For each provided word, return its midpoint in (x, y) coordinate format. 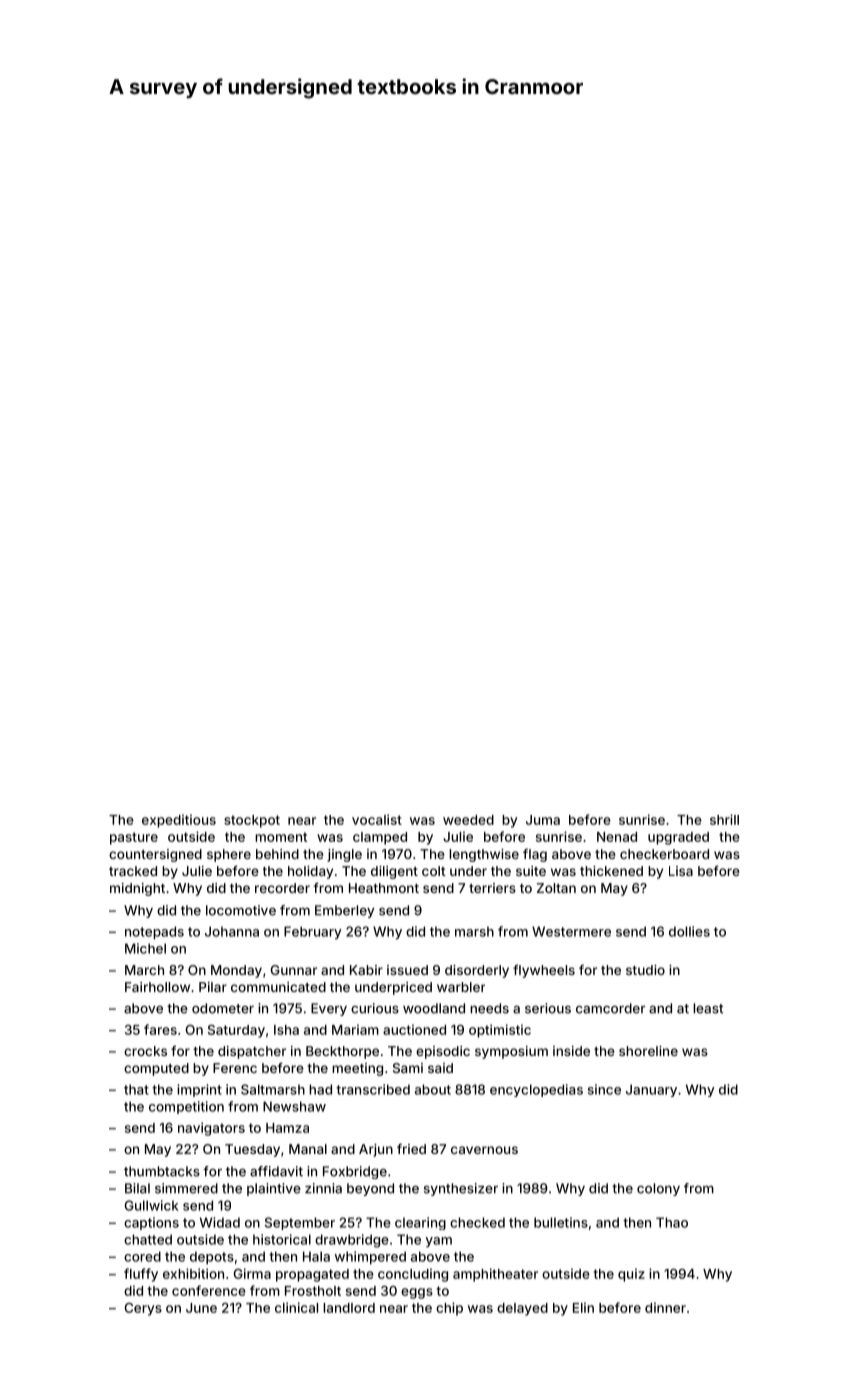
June (201, 1308)
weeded (468, 820)
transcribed (373, 1089)
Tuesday (252, 1150)
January (651, 1090)
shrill (724, 819)
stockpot (252, 821)
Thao (672, 1222)
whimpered (370, 1258)
